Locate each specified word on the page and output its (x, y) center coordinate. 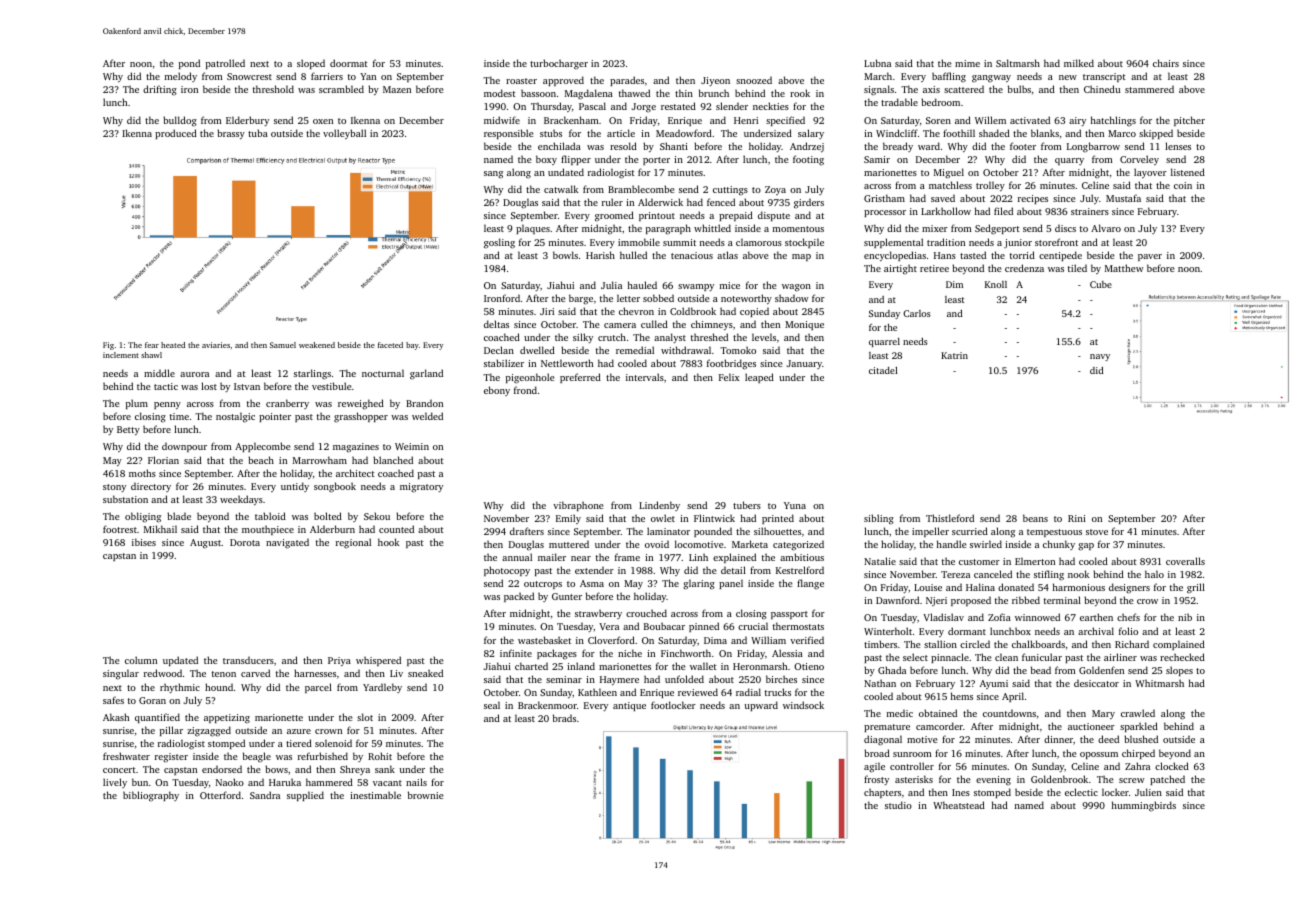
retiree (934, 268)
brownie (426, 795)
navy (1100, 357)
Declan (499, 350)
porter (656, 161)
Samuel (283, 345)
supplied (305, 796)
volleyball (344, 134)
